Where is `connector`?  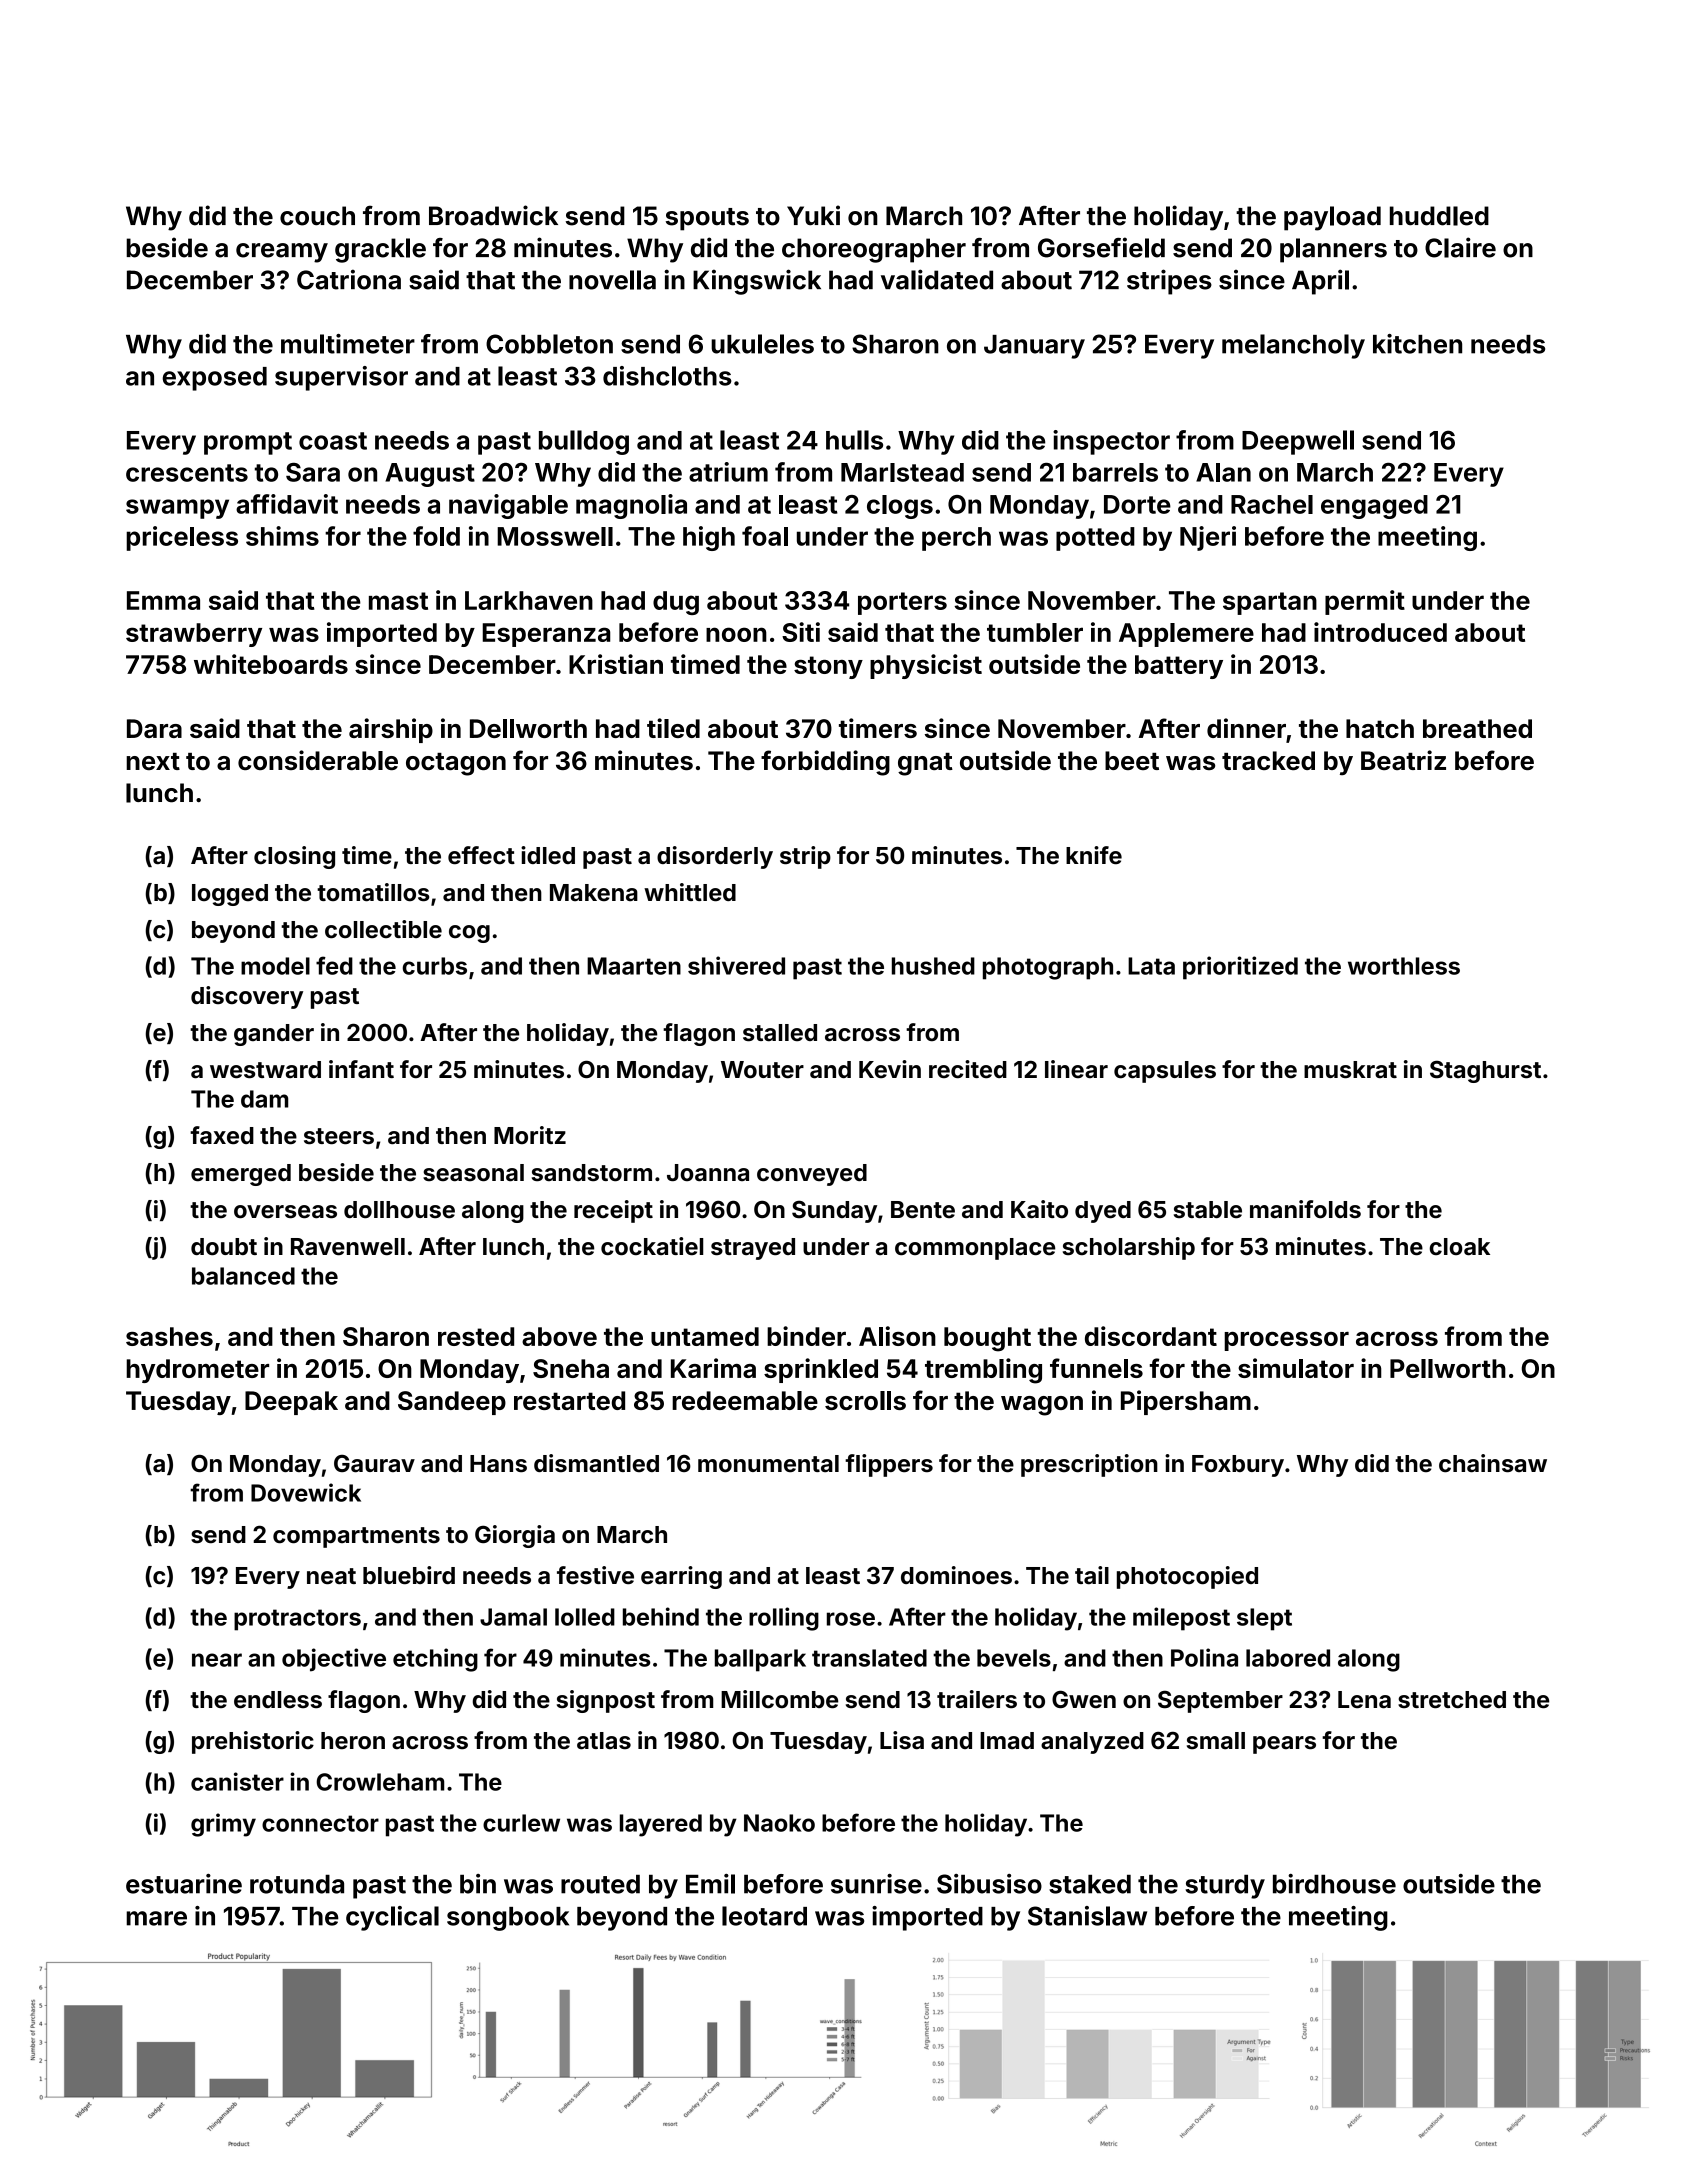 connector is located at coordinates (320, 1823).
